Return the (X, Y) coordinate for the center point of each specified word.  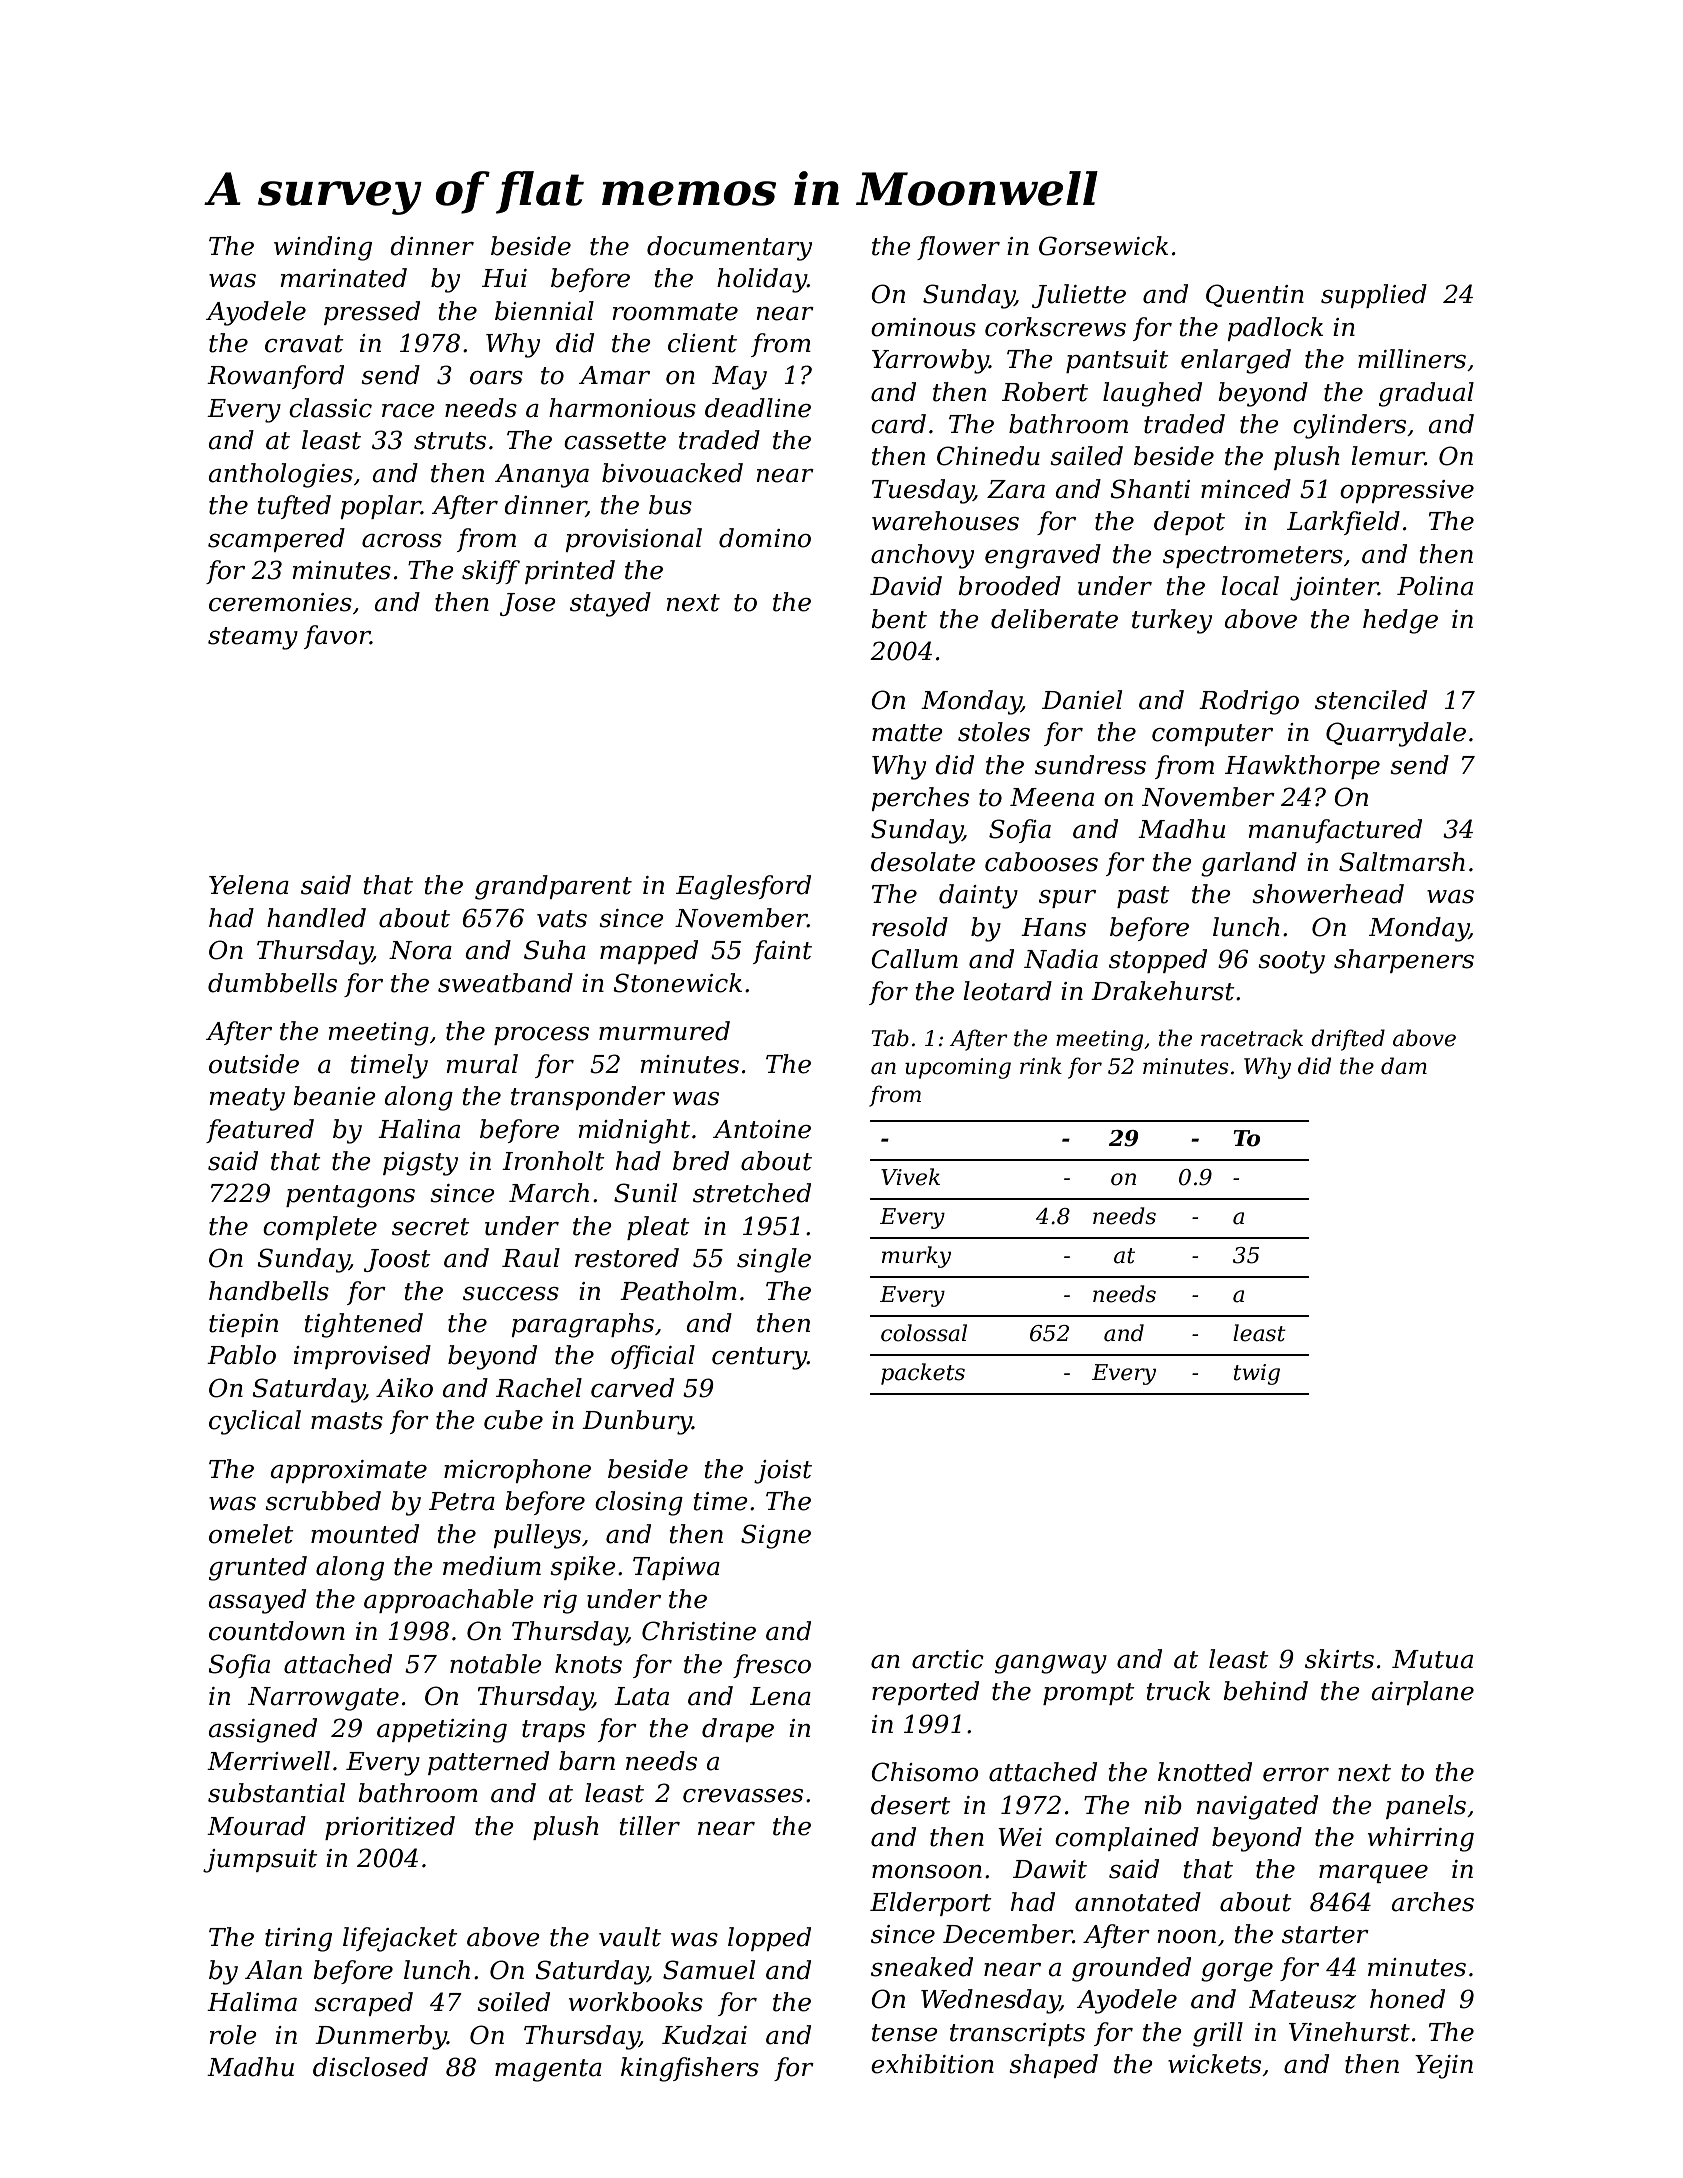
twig (1257, 1374)
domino (765, 538)
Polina (1435, 586)
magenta (548, 2070)
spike (583, 1568)
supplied (1374, 296)
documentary (729, 248)
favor (337, 637)
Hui (504, 278)
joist (783, 1472)
